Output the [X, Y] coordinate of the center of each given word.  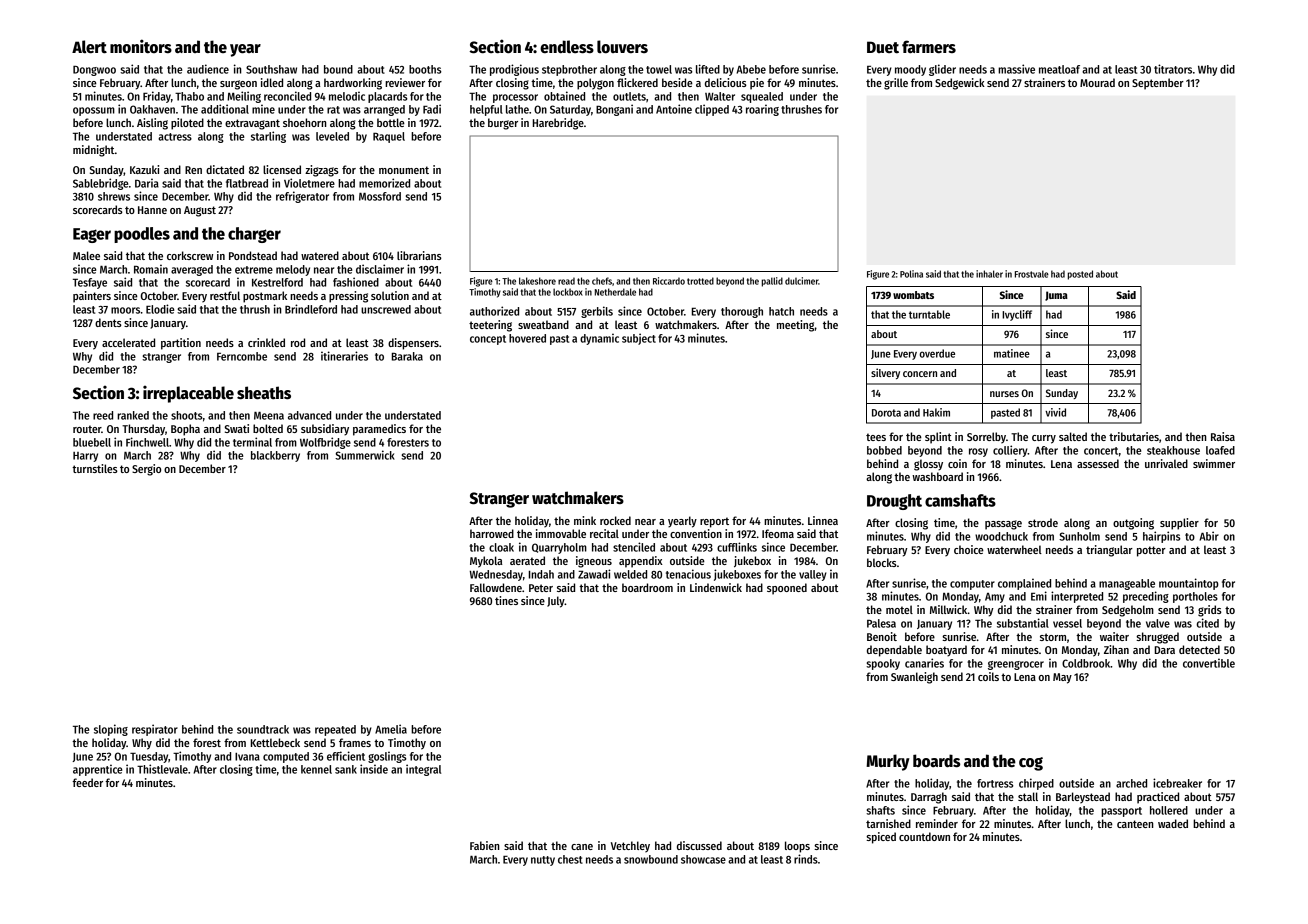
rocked [615, 520]
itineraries [344, 356]
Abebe [751, 69]
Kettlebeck [275, 742]
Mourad [1097, 82]
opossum [94, 111]
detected [1199, 649]
